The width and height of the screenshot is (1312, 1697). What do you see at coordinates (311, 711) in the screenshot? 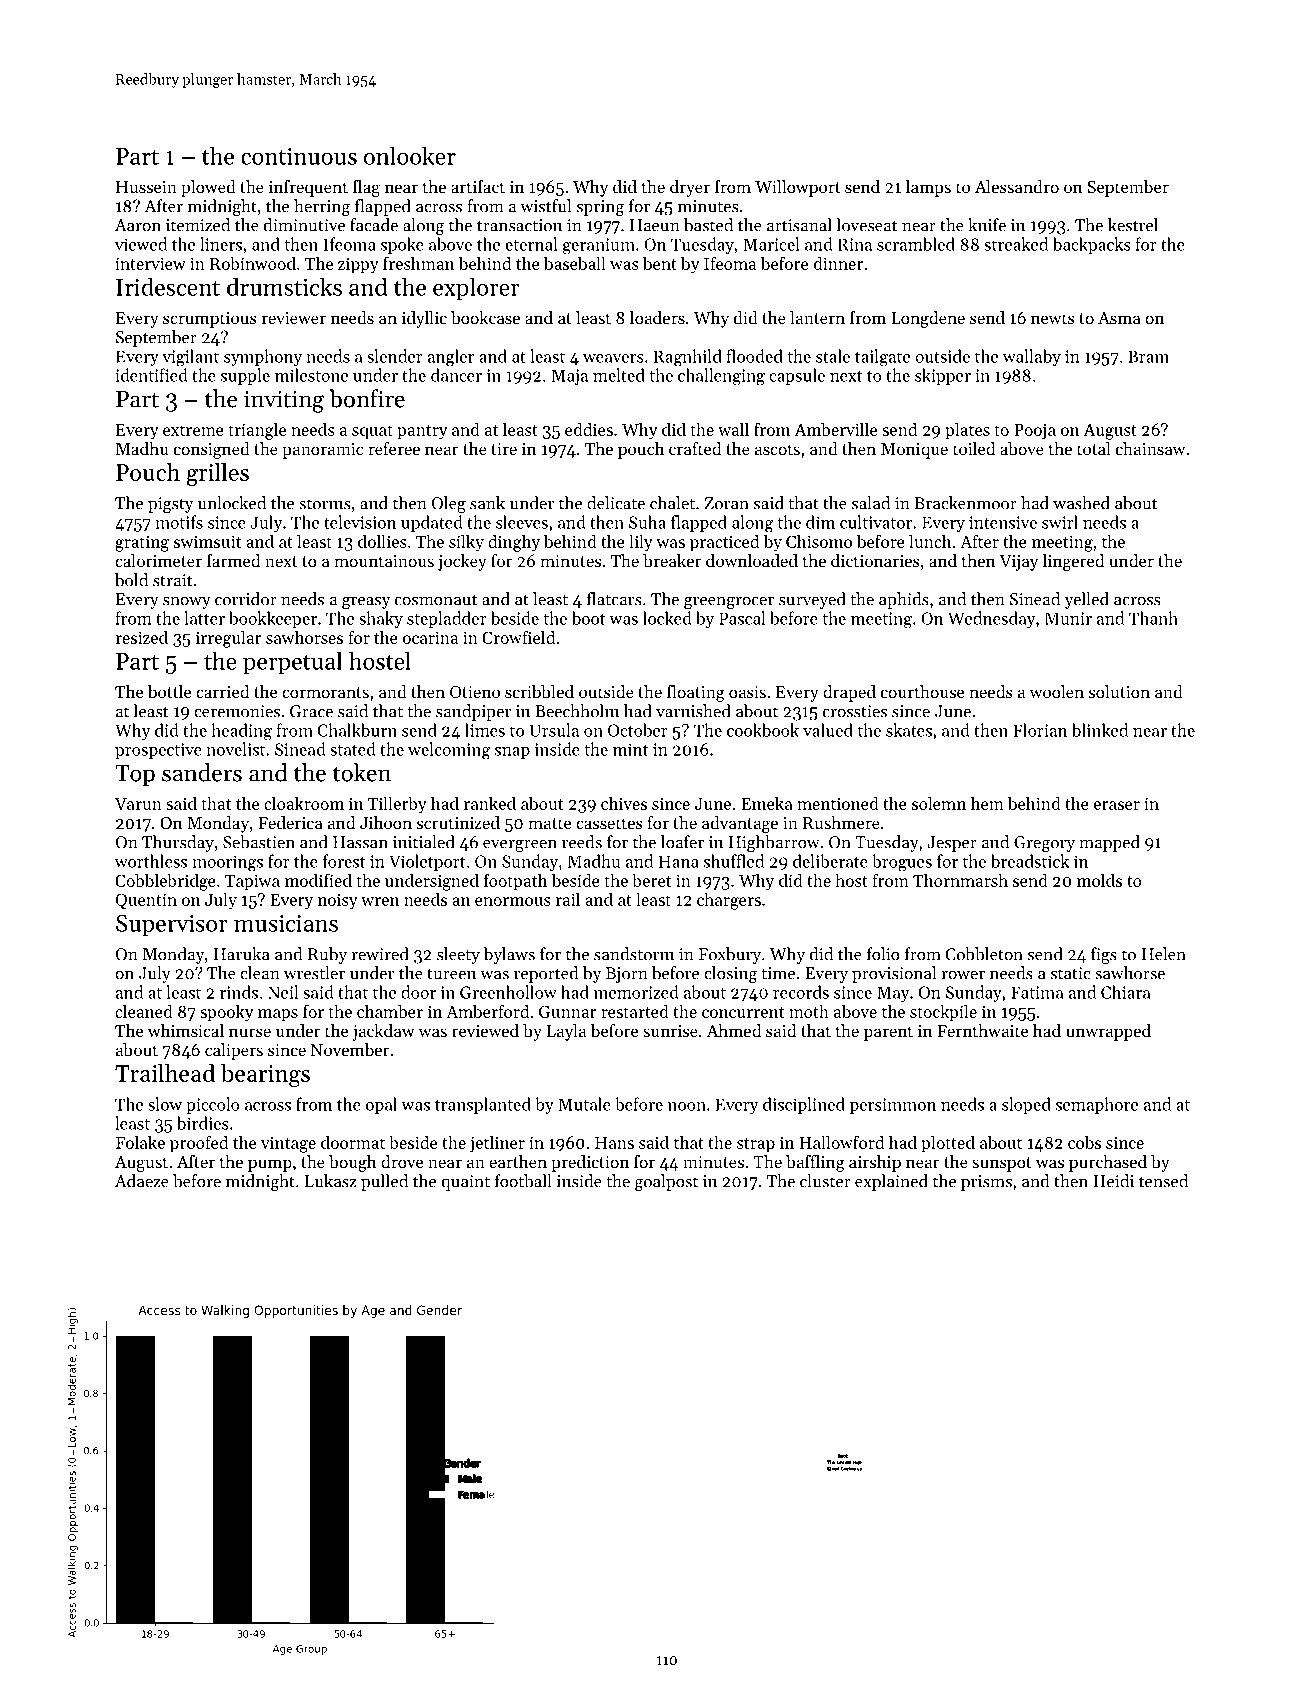
I see `Grace` at bounding box center [311, 711].
